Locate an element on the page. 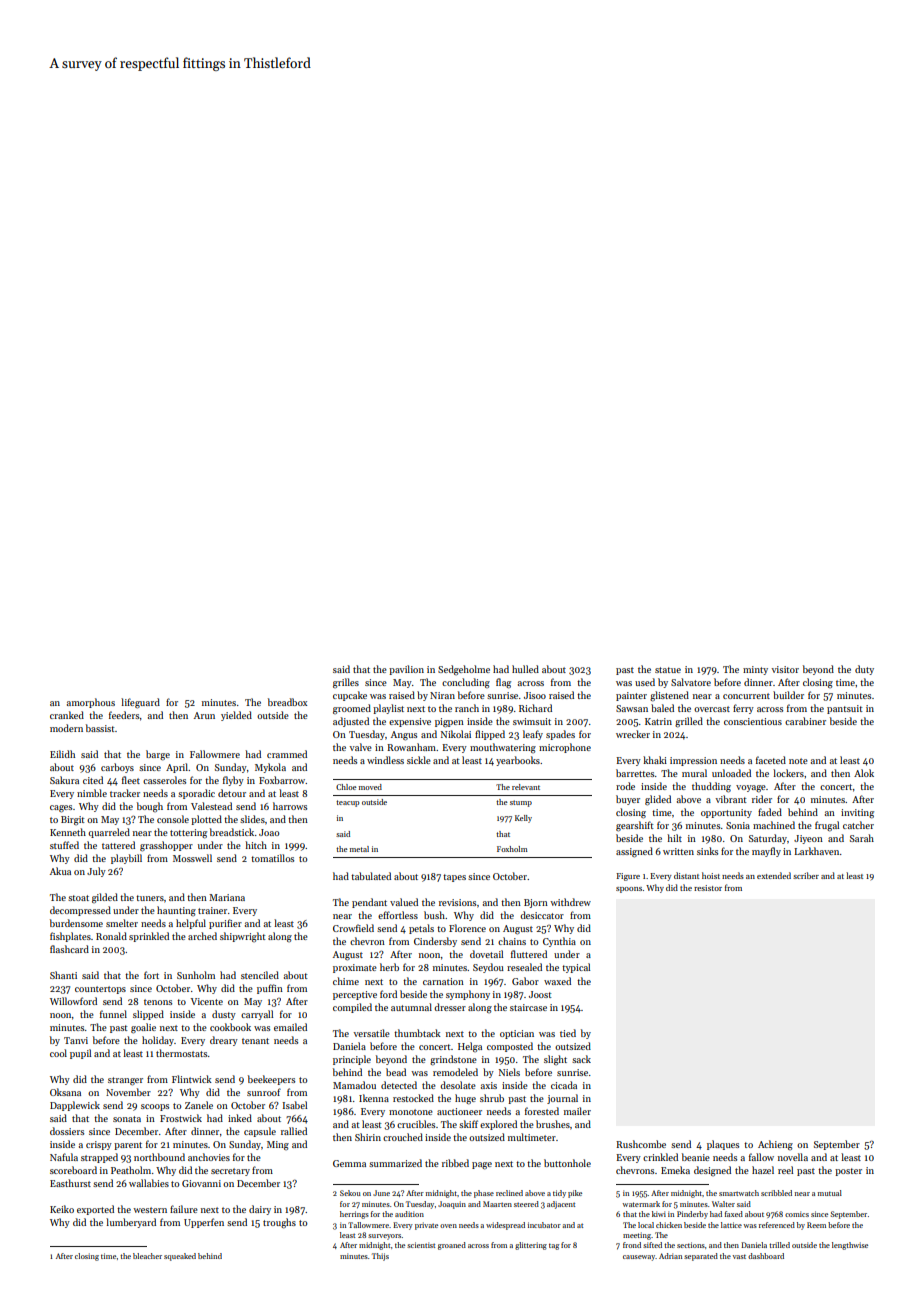  November is located at coordinates (128, 1092).
